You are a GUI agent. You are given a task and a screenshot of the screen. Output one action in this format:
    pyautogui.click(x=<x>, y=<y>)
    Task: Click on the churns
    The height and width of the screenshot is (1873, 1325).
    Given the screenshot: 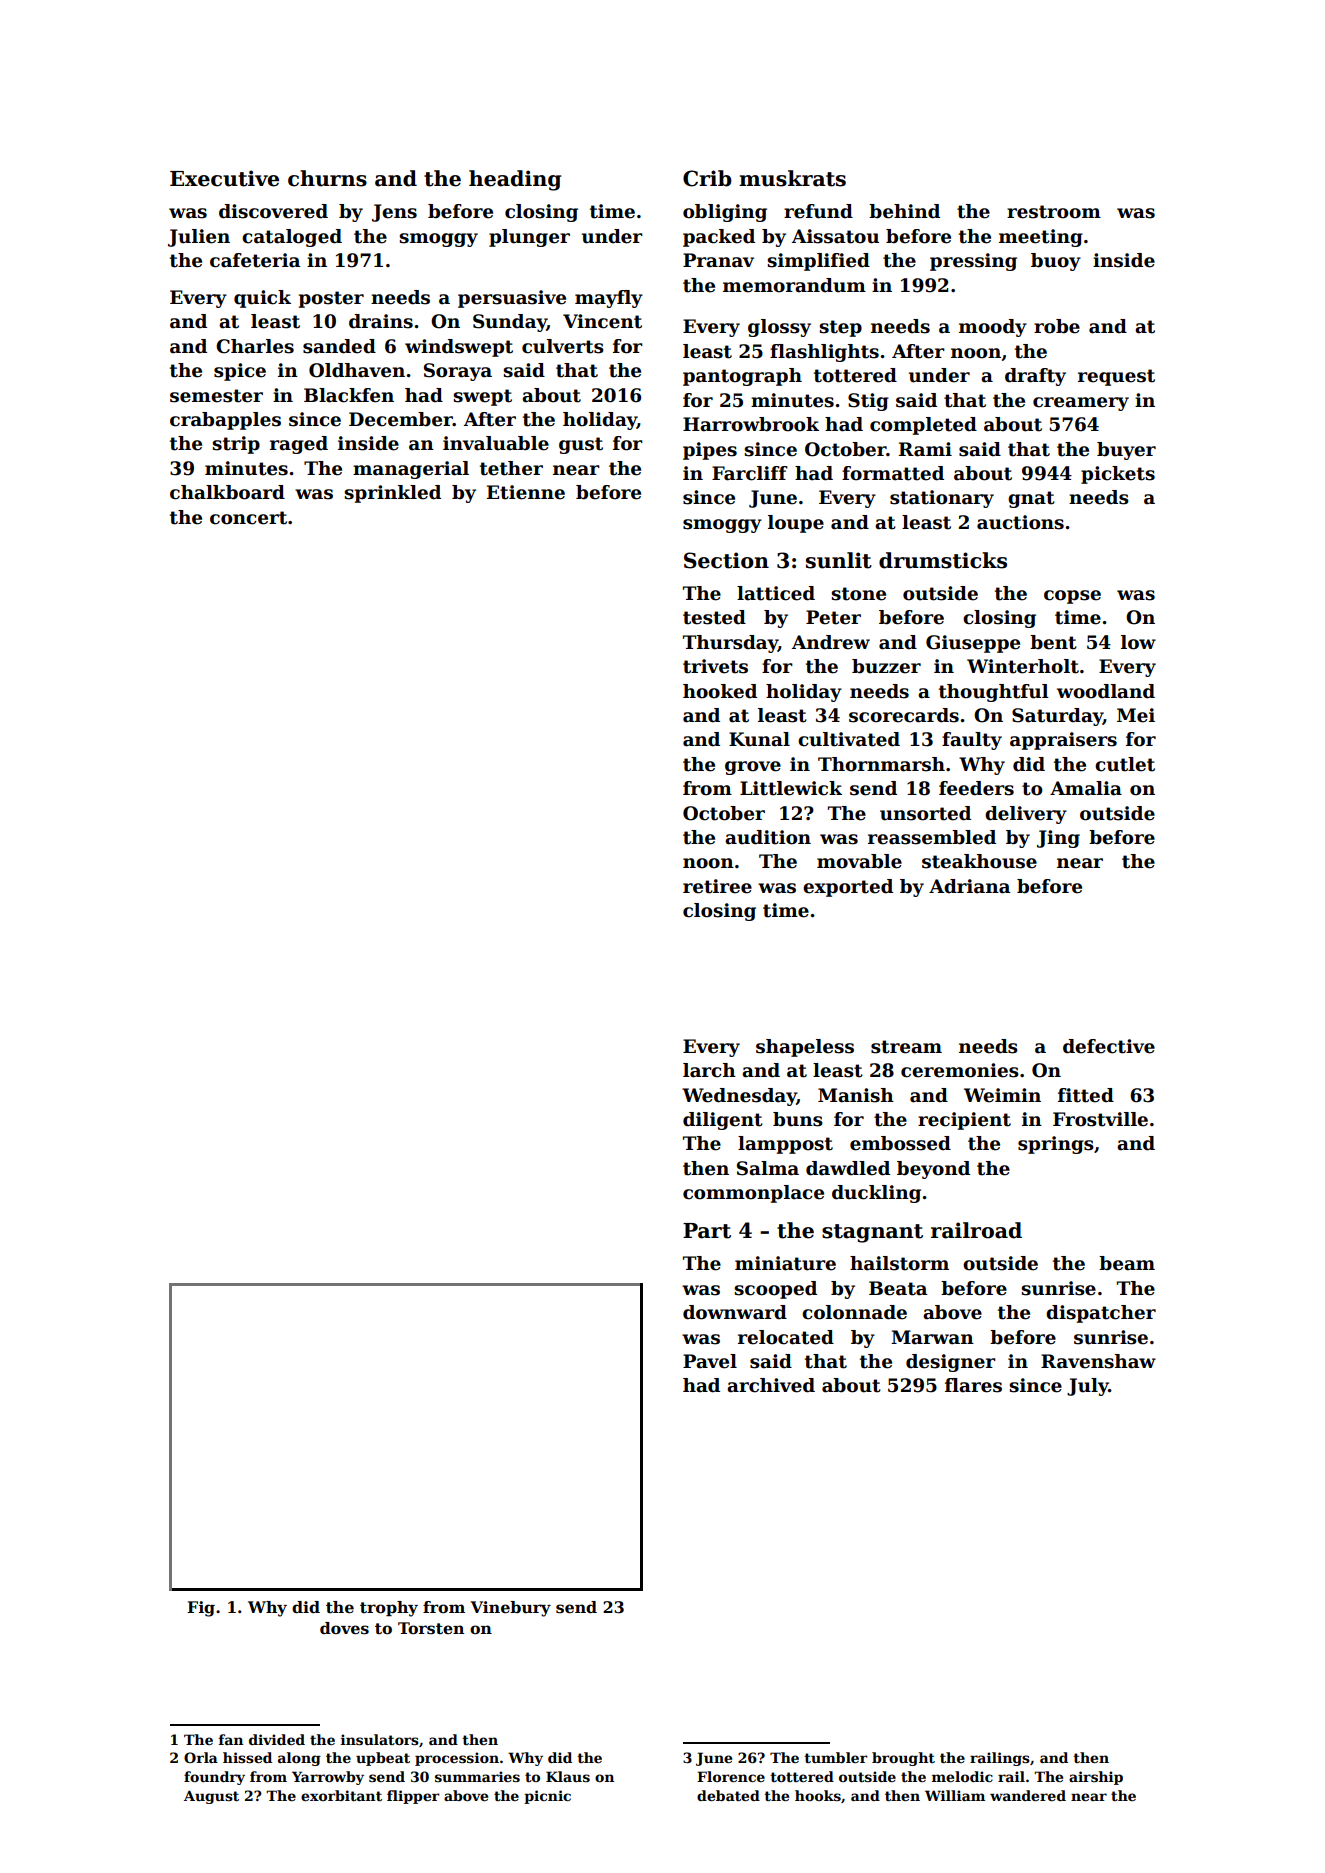 What is the action you would take?
    pyautogui.click(x=327, y=178)
